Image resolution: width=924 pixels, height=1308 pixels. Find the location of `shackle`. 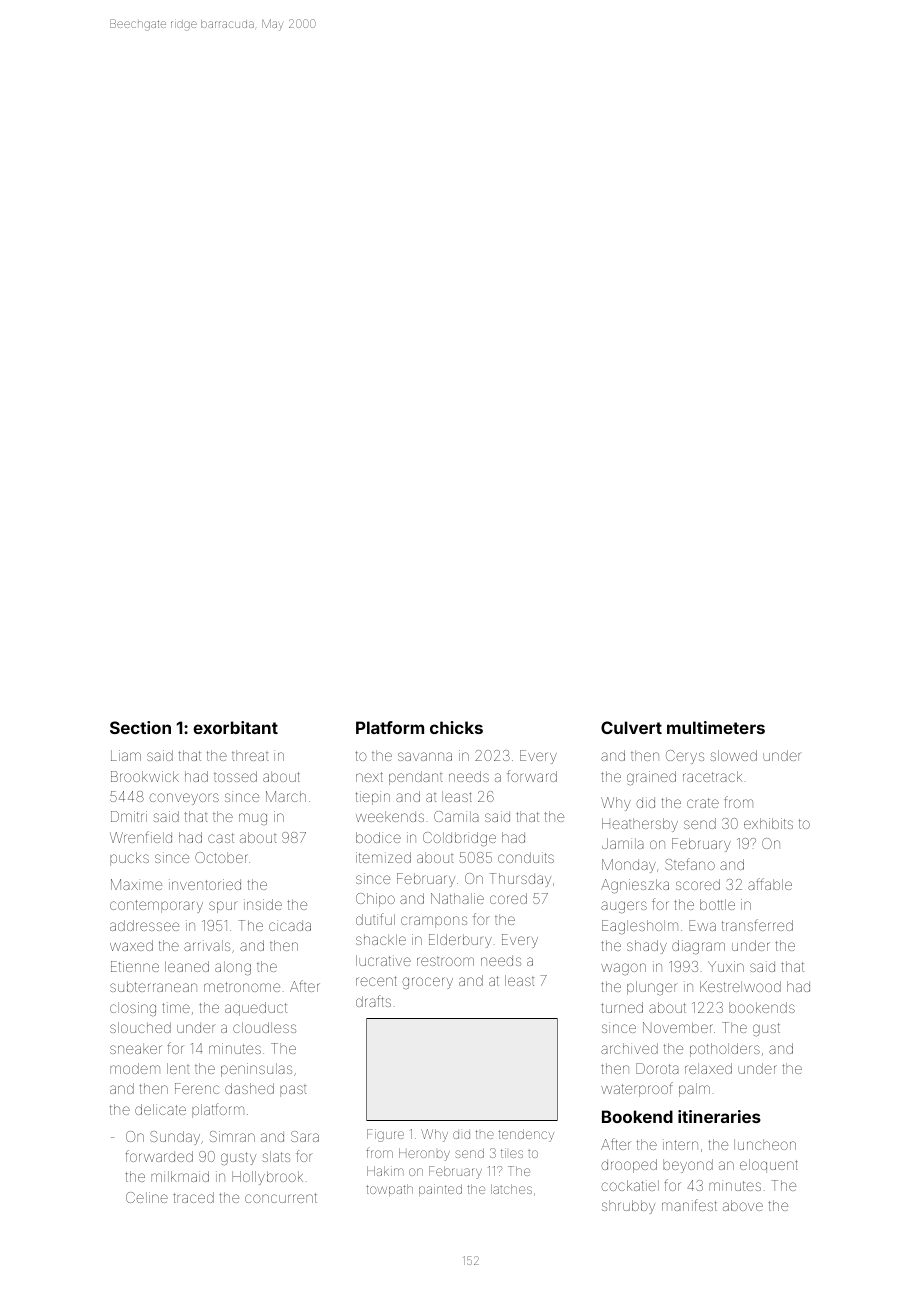

shackle is located at coordinates (381, 939).
